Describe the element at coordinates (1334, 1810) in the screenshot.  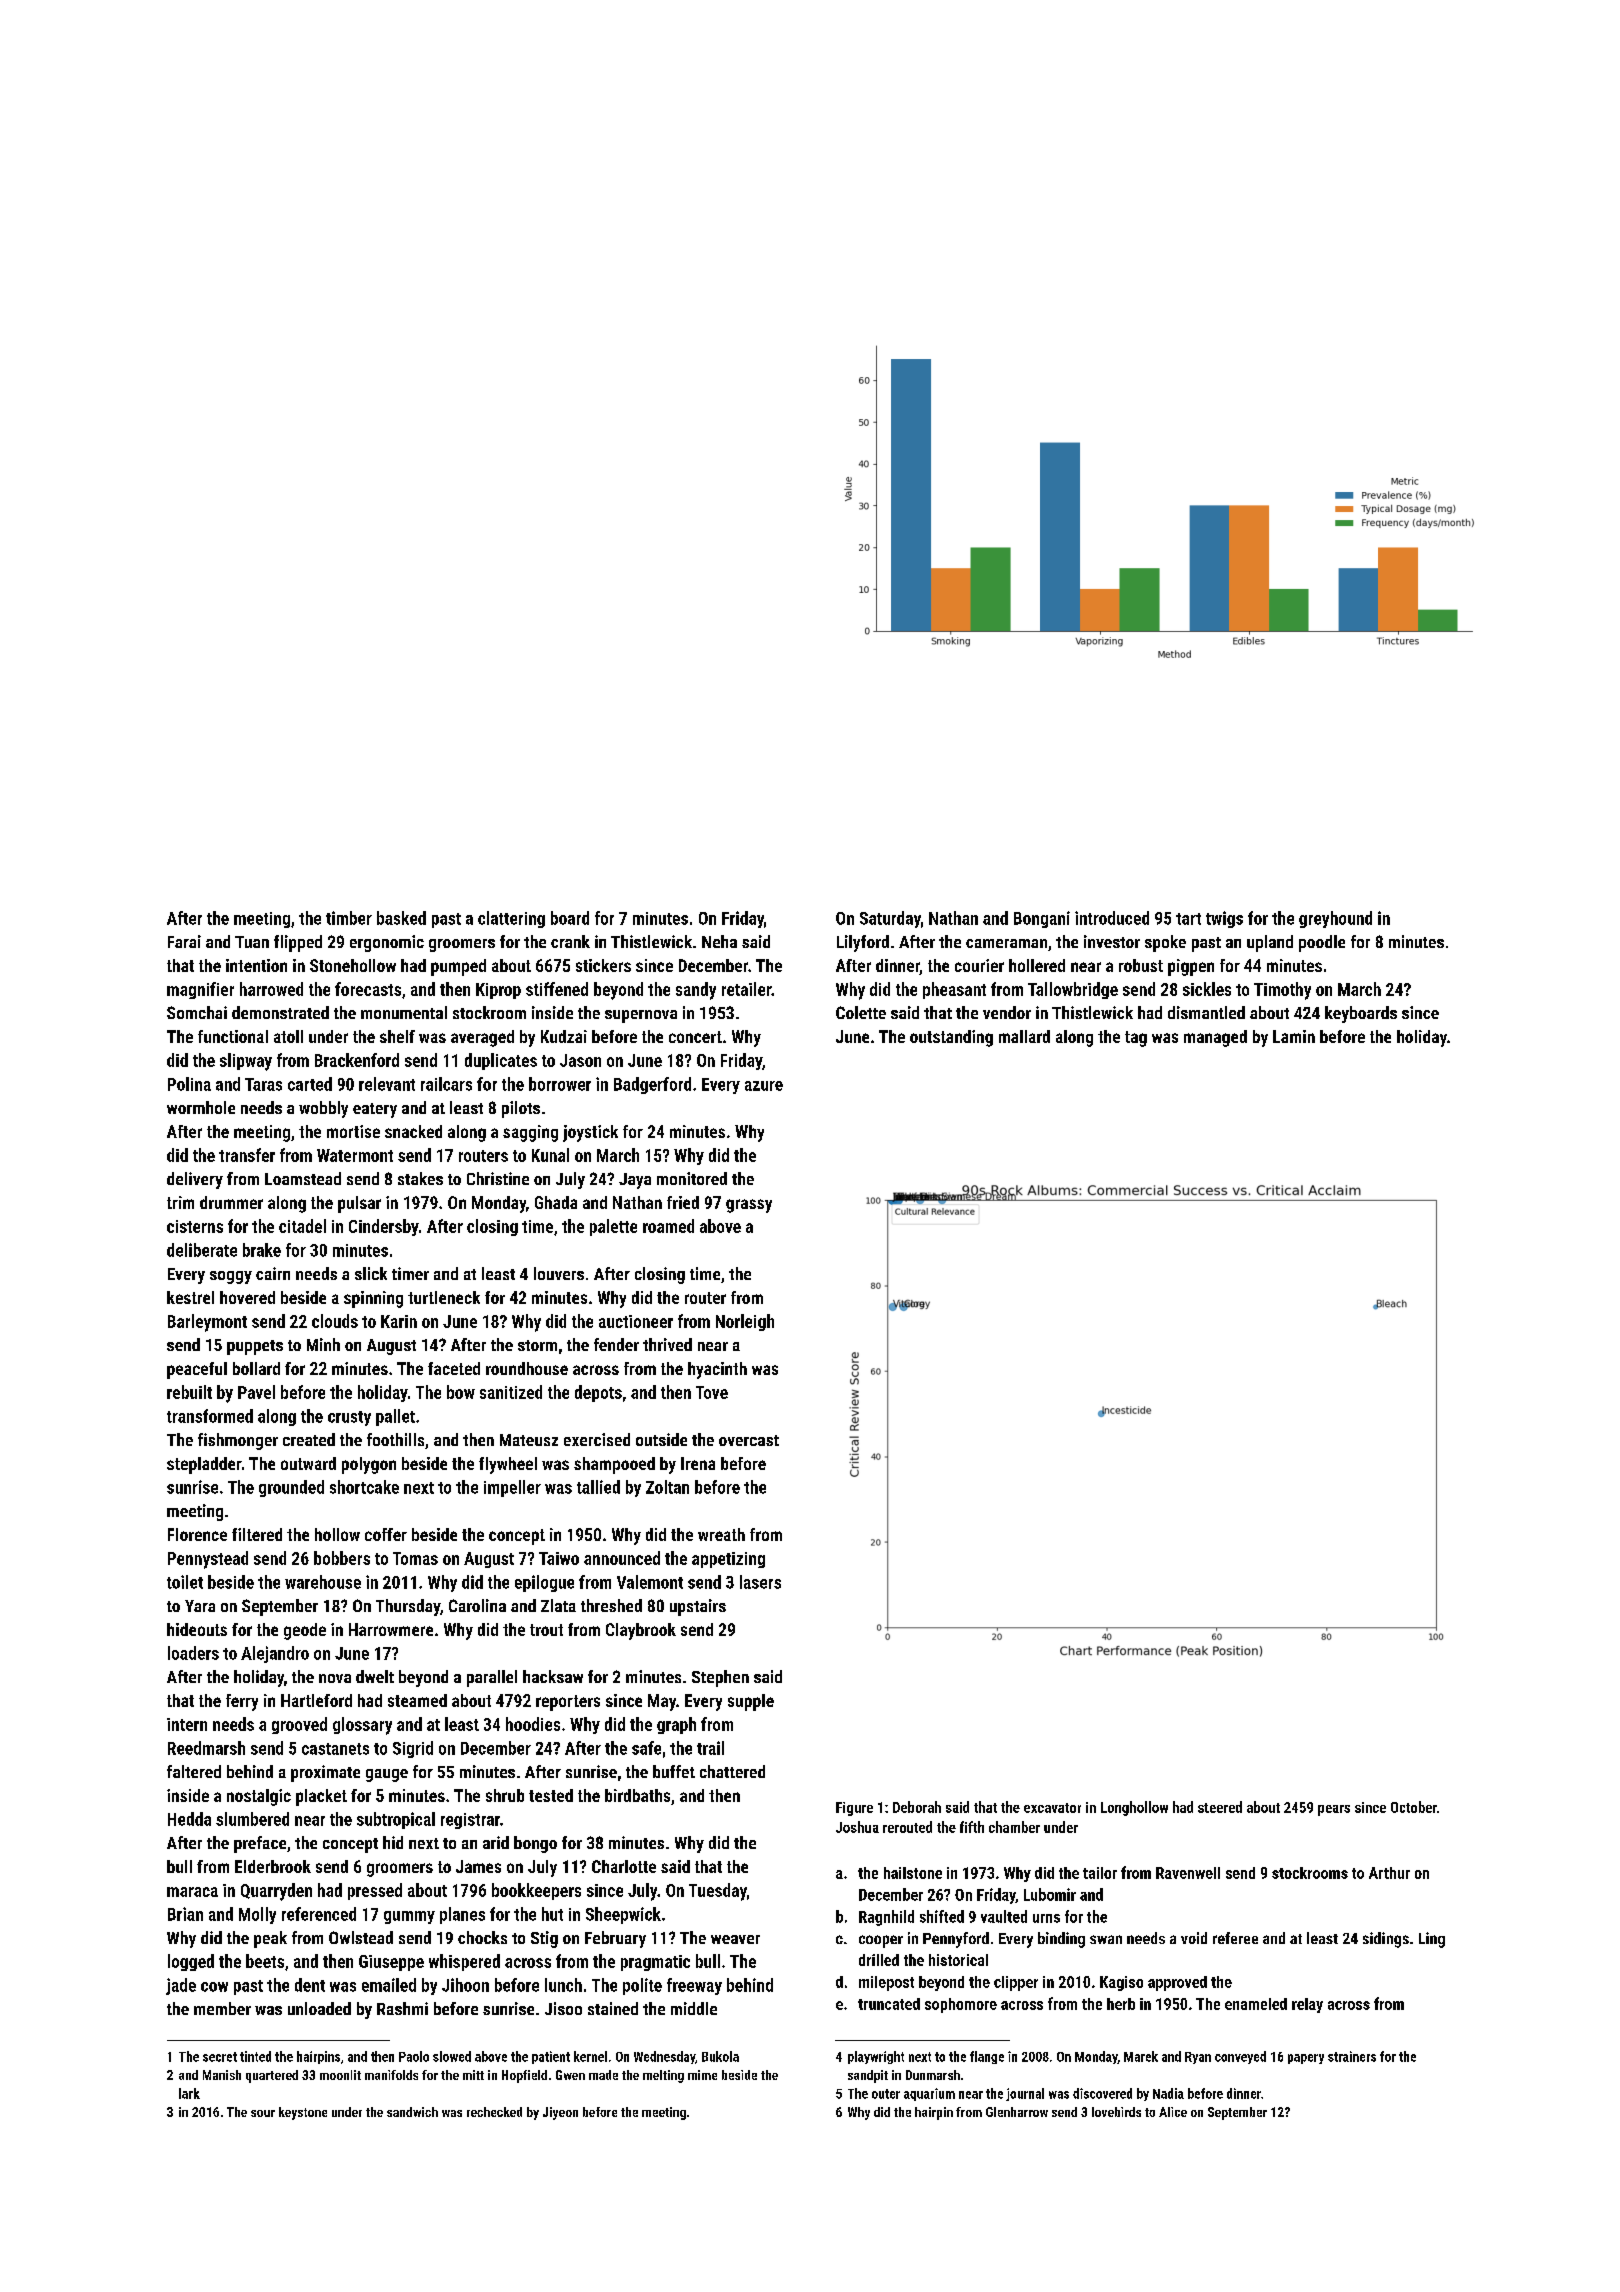
I see `pears` at that location.
